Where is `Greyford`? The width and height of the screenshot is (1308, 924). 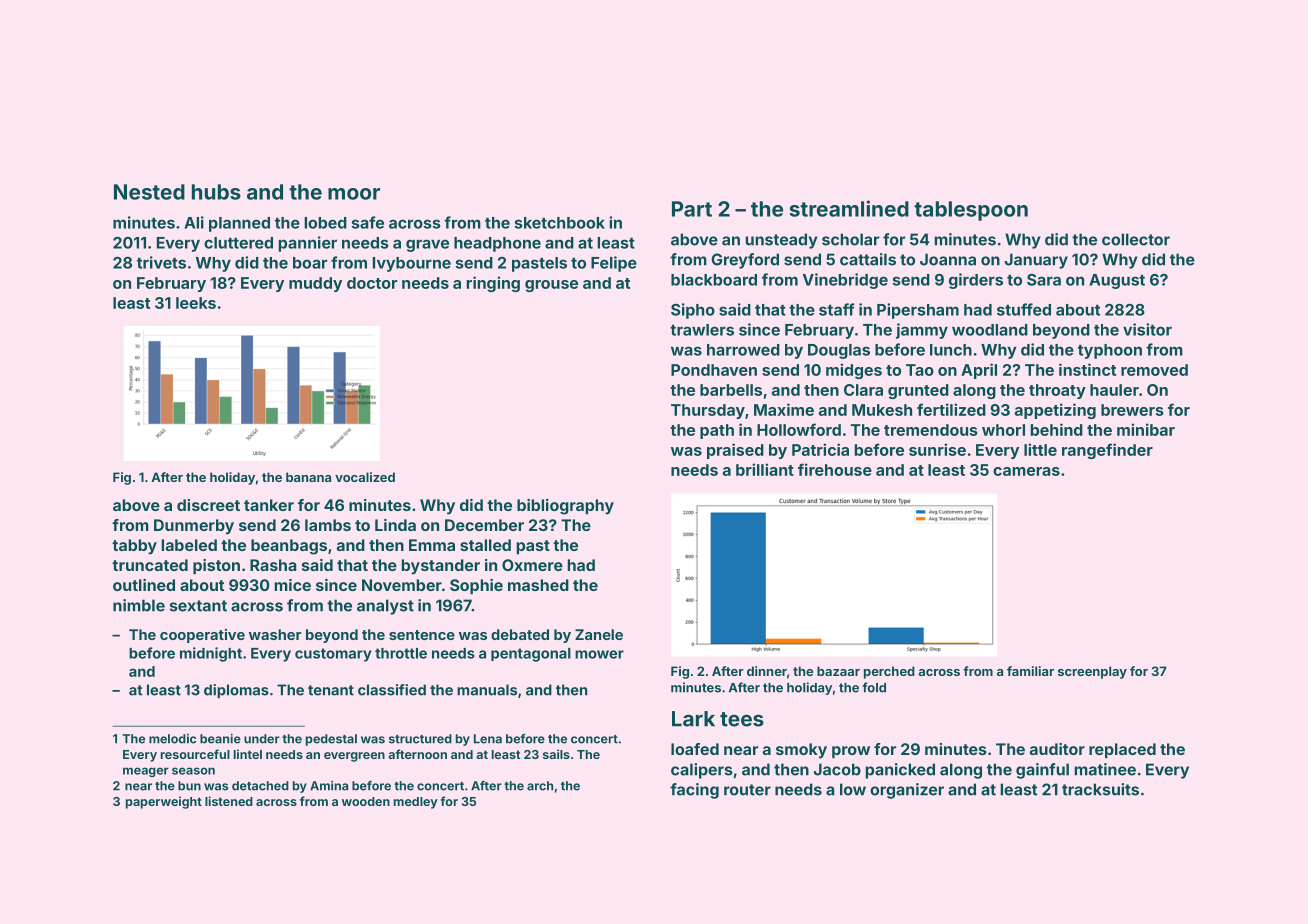 Greyford is located at coordinates (745, 261).
